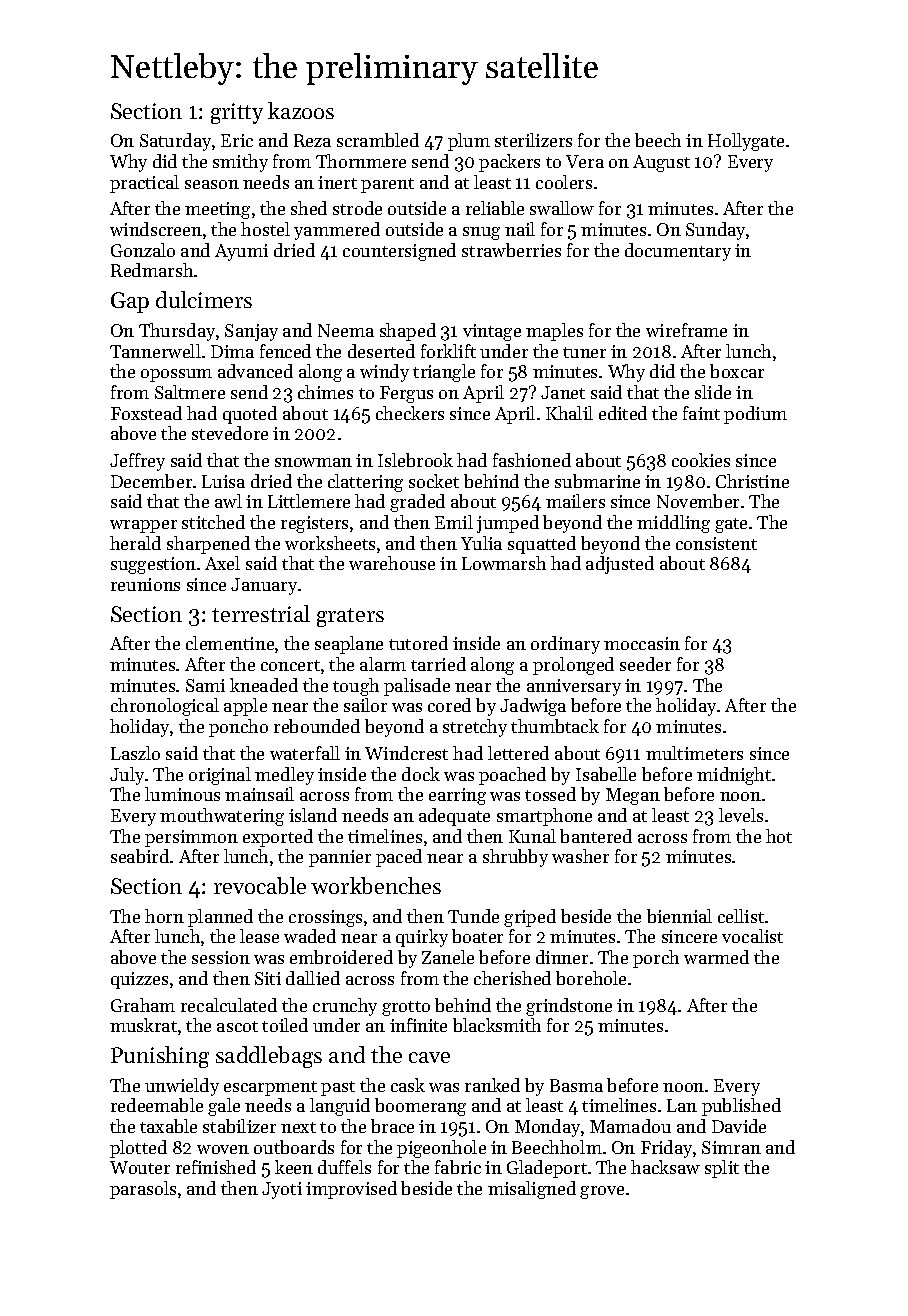 This image has height=1316, width=908. I want to click on stretchy, so click(475, 728).
